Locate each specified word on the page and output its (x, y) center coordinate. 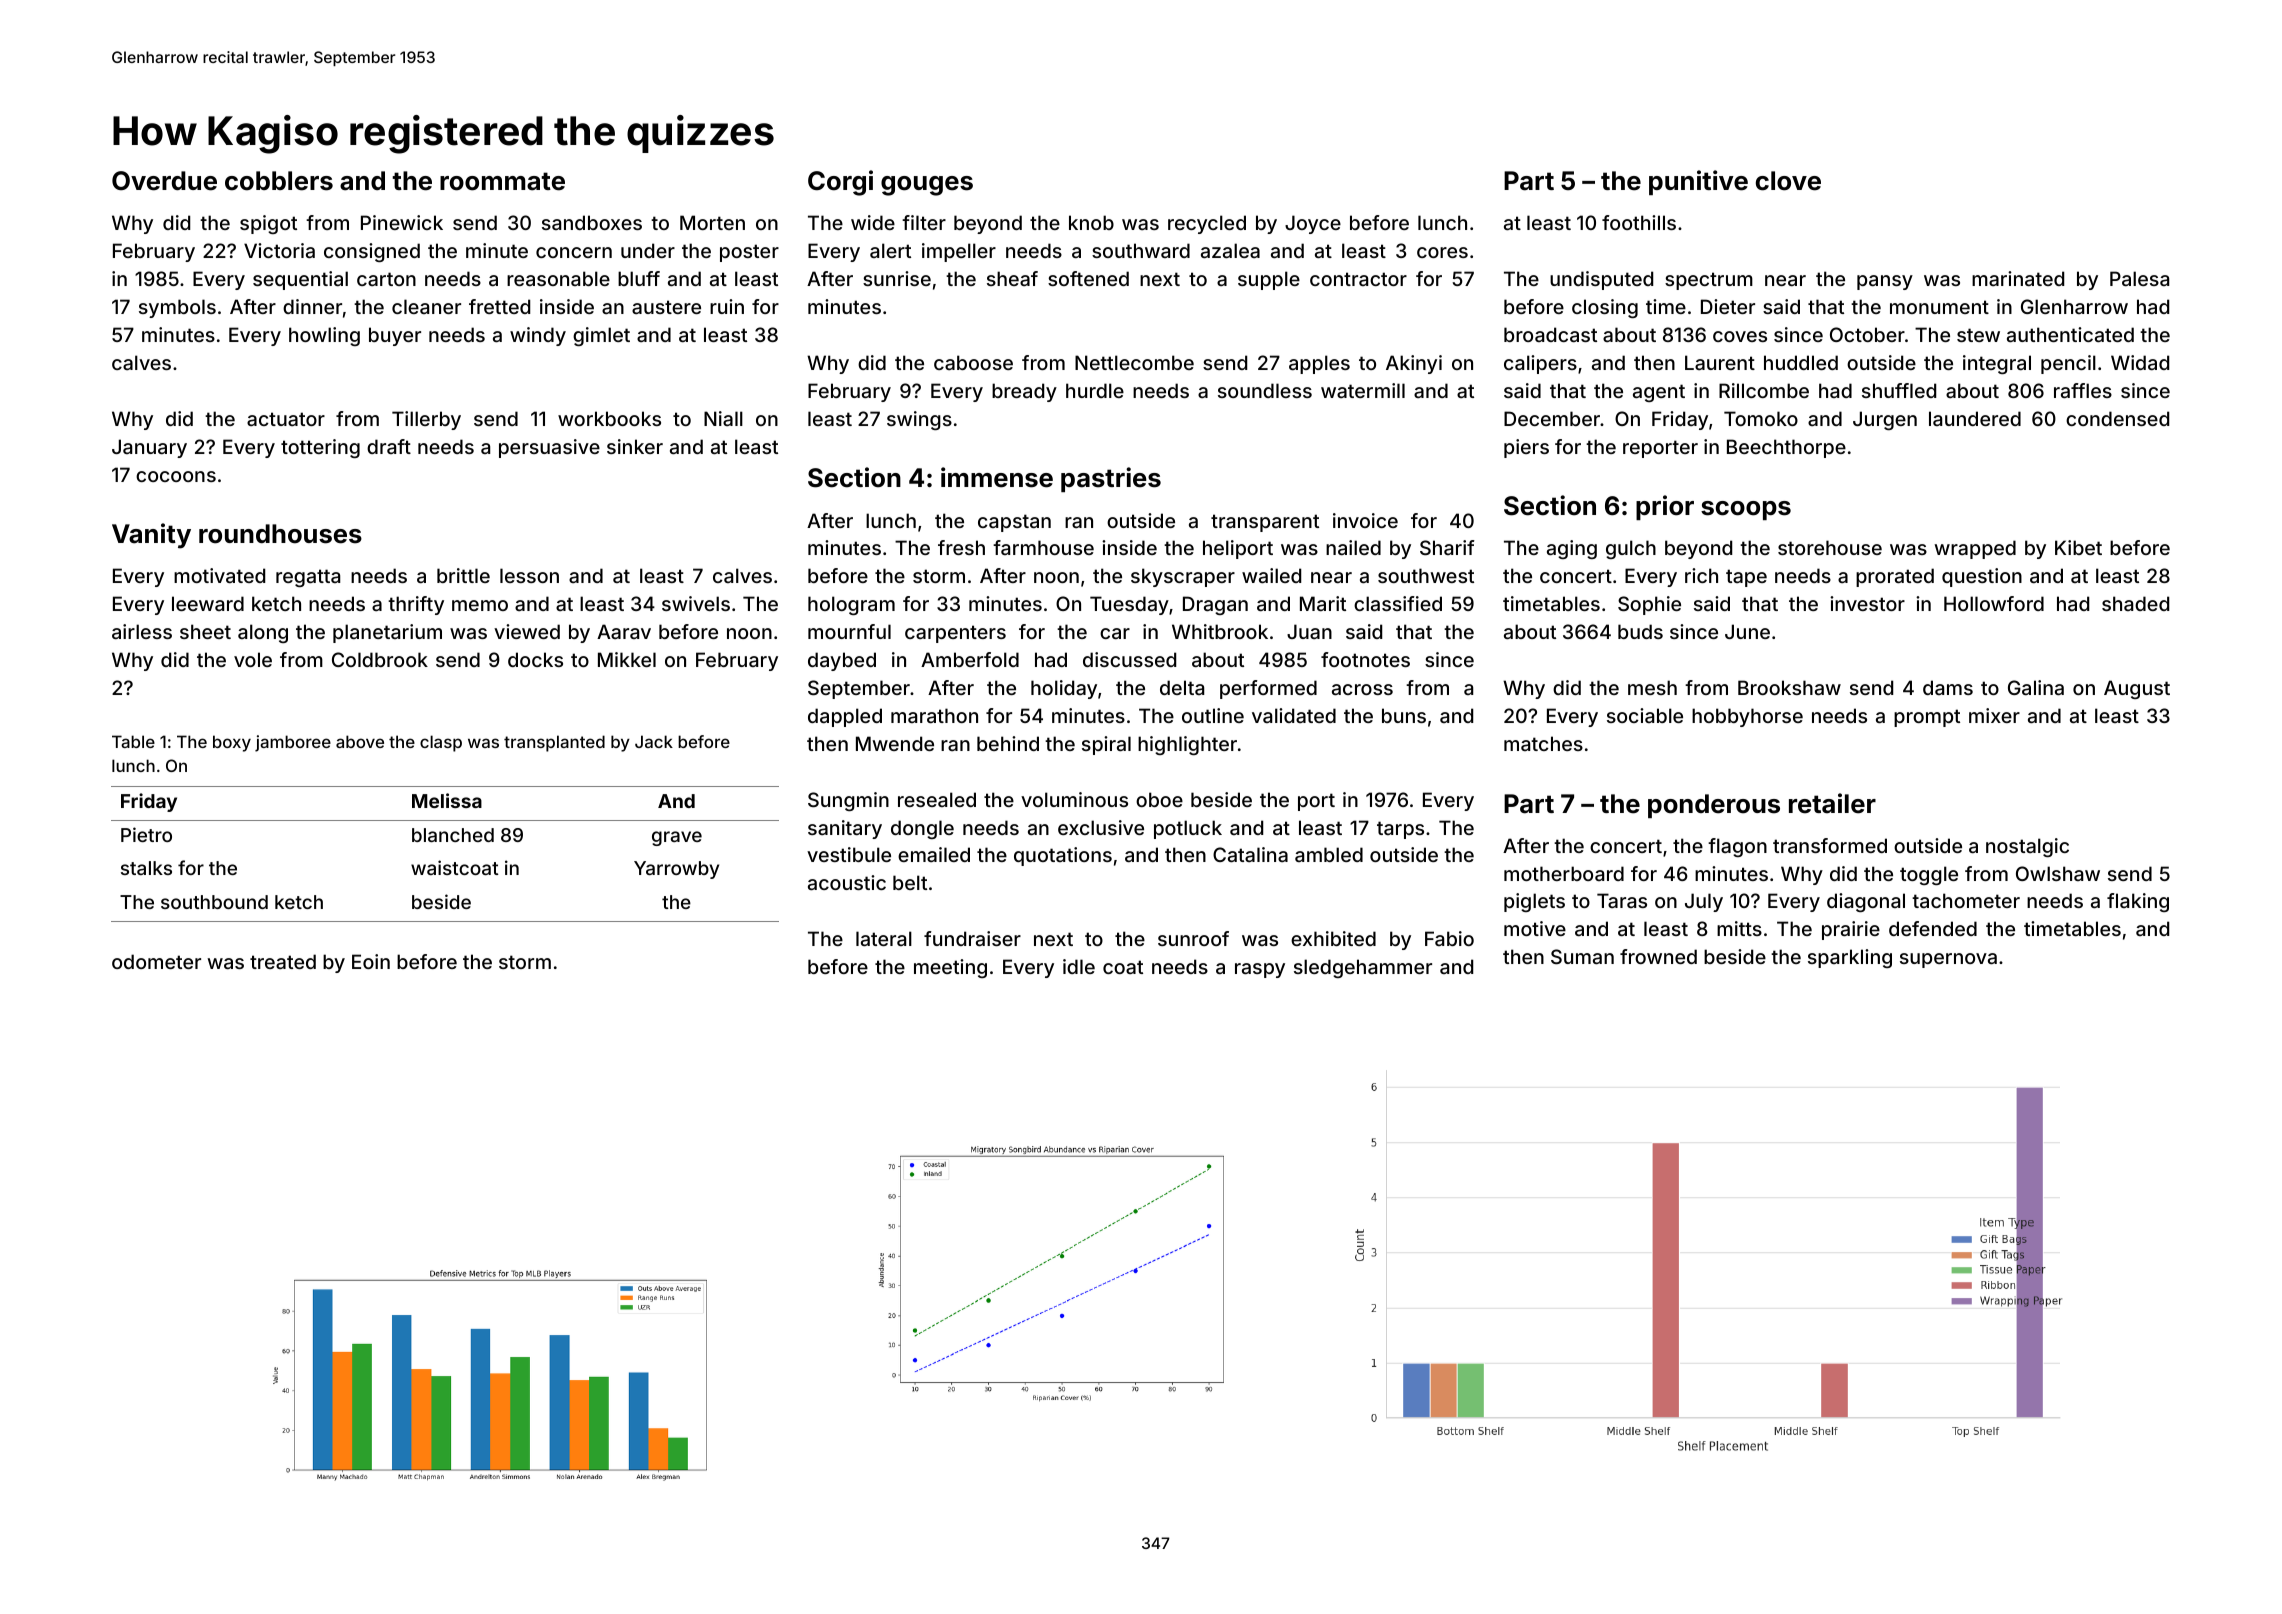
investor (1867, 603)
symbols (177, 308)
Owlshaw (2058, 873)
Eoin (371, 961)
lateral (884, 938)
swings (919, 420)
